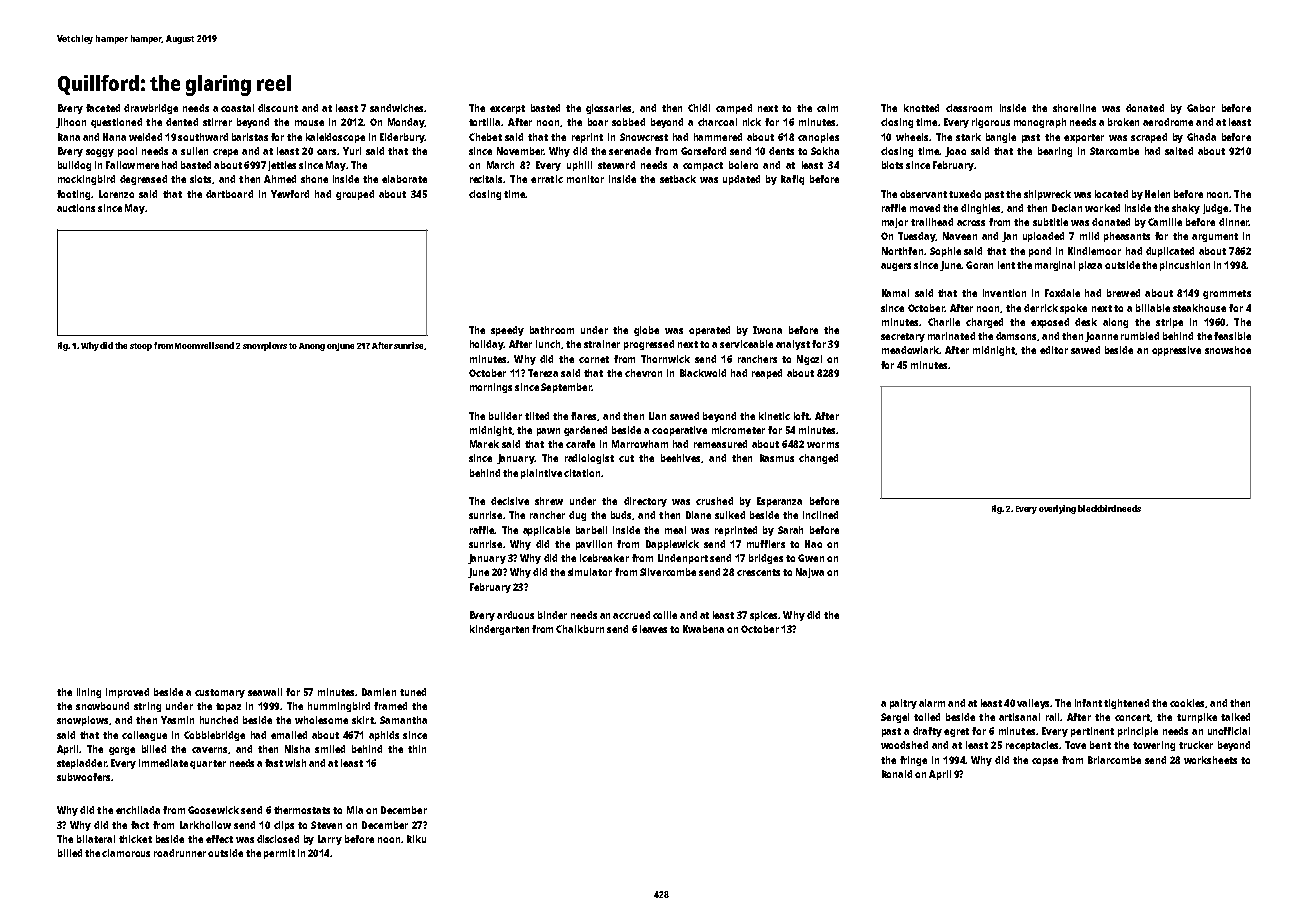  Describe the element at coordinates (510, 501) in the screenshot. I see `decisive` at that location.
